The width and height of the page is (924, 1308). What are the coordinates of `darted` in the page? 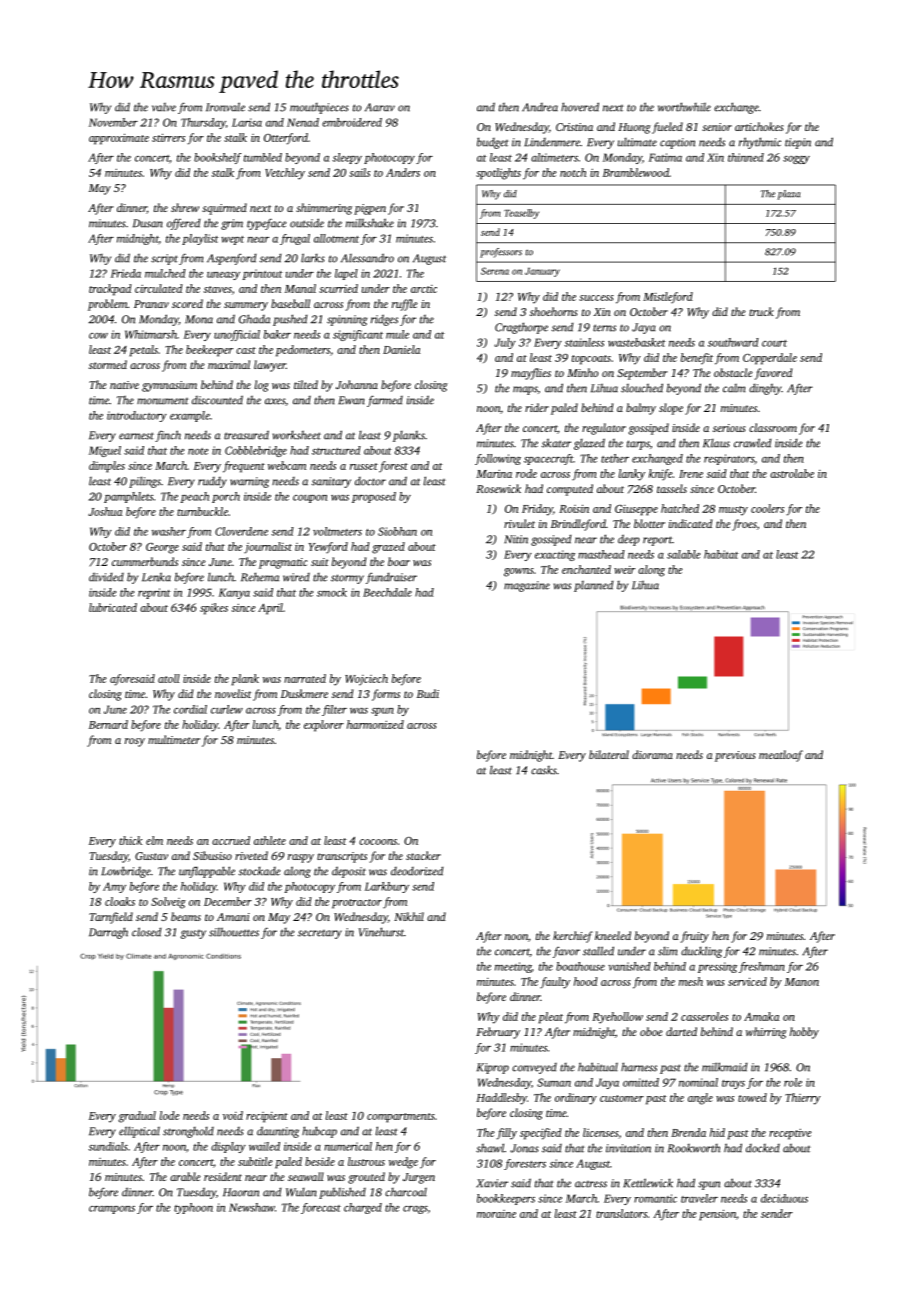 It's located at (681, 1031).
